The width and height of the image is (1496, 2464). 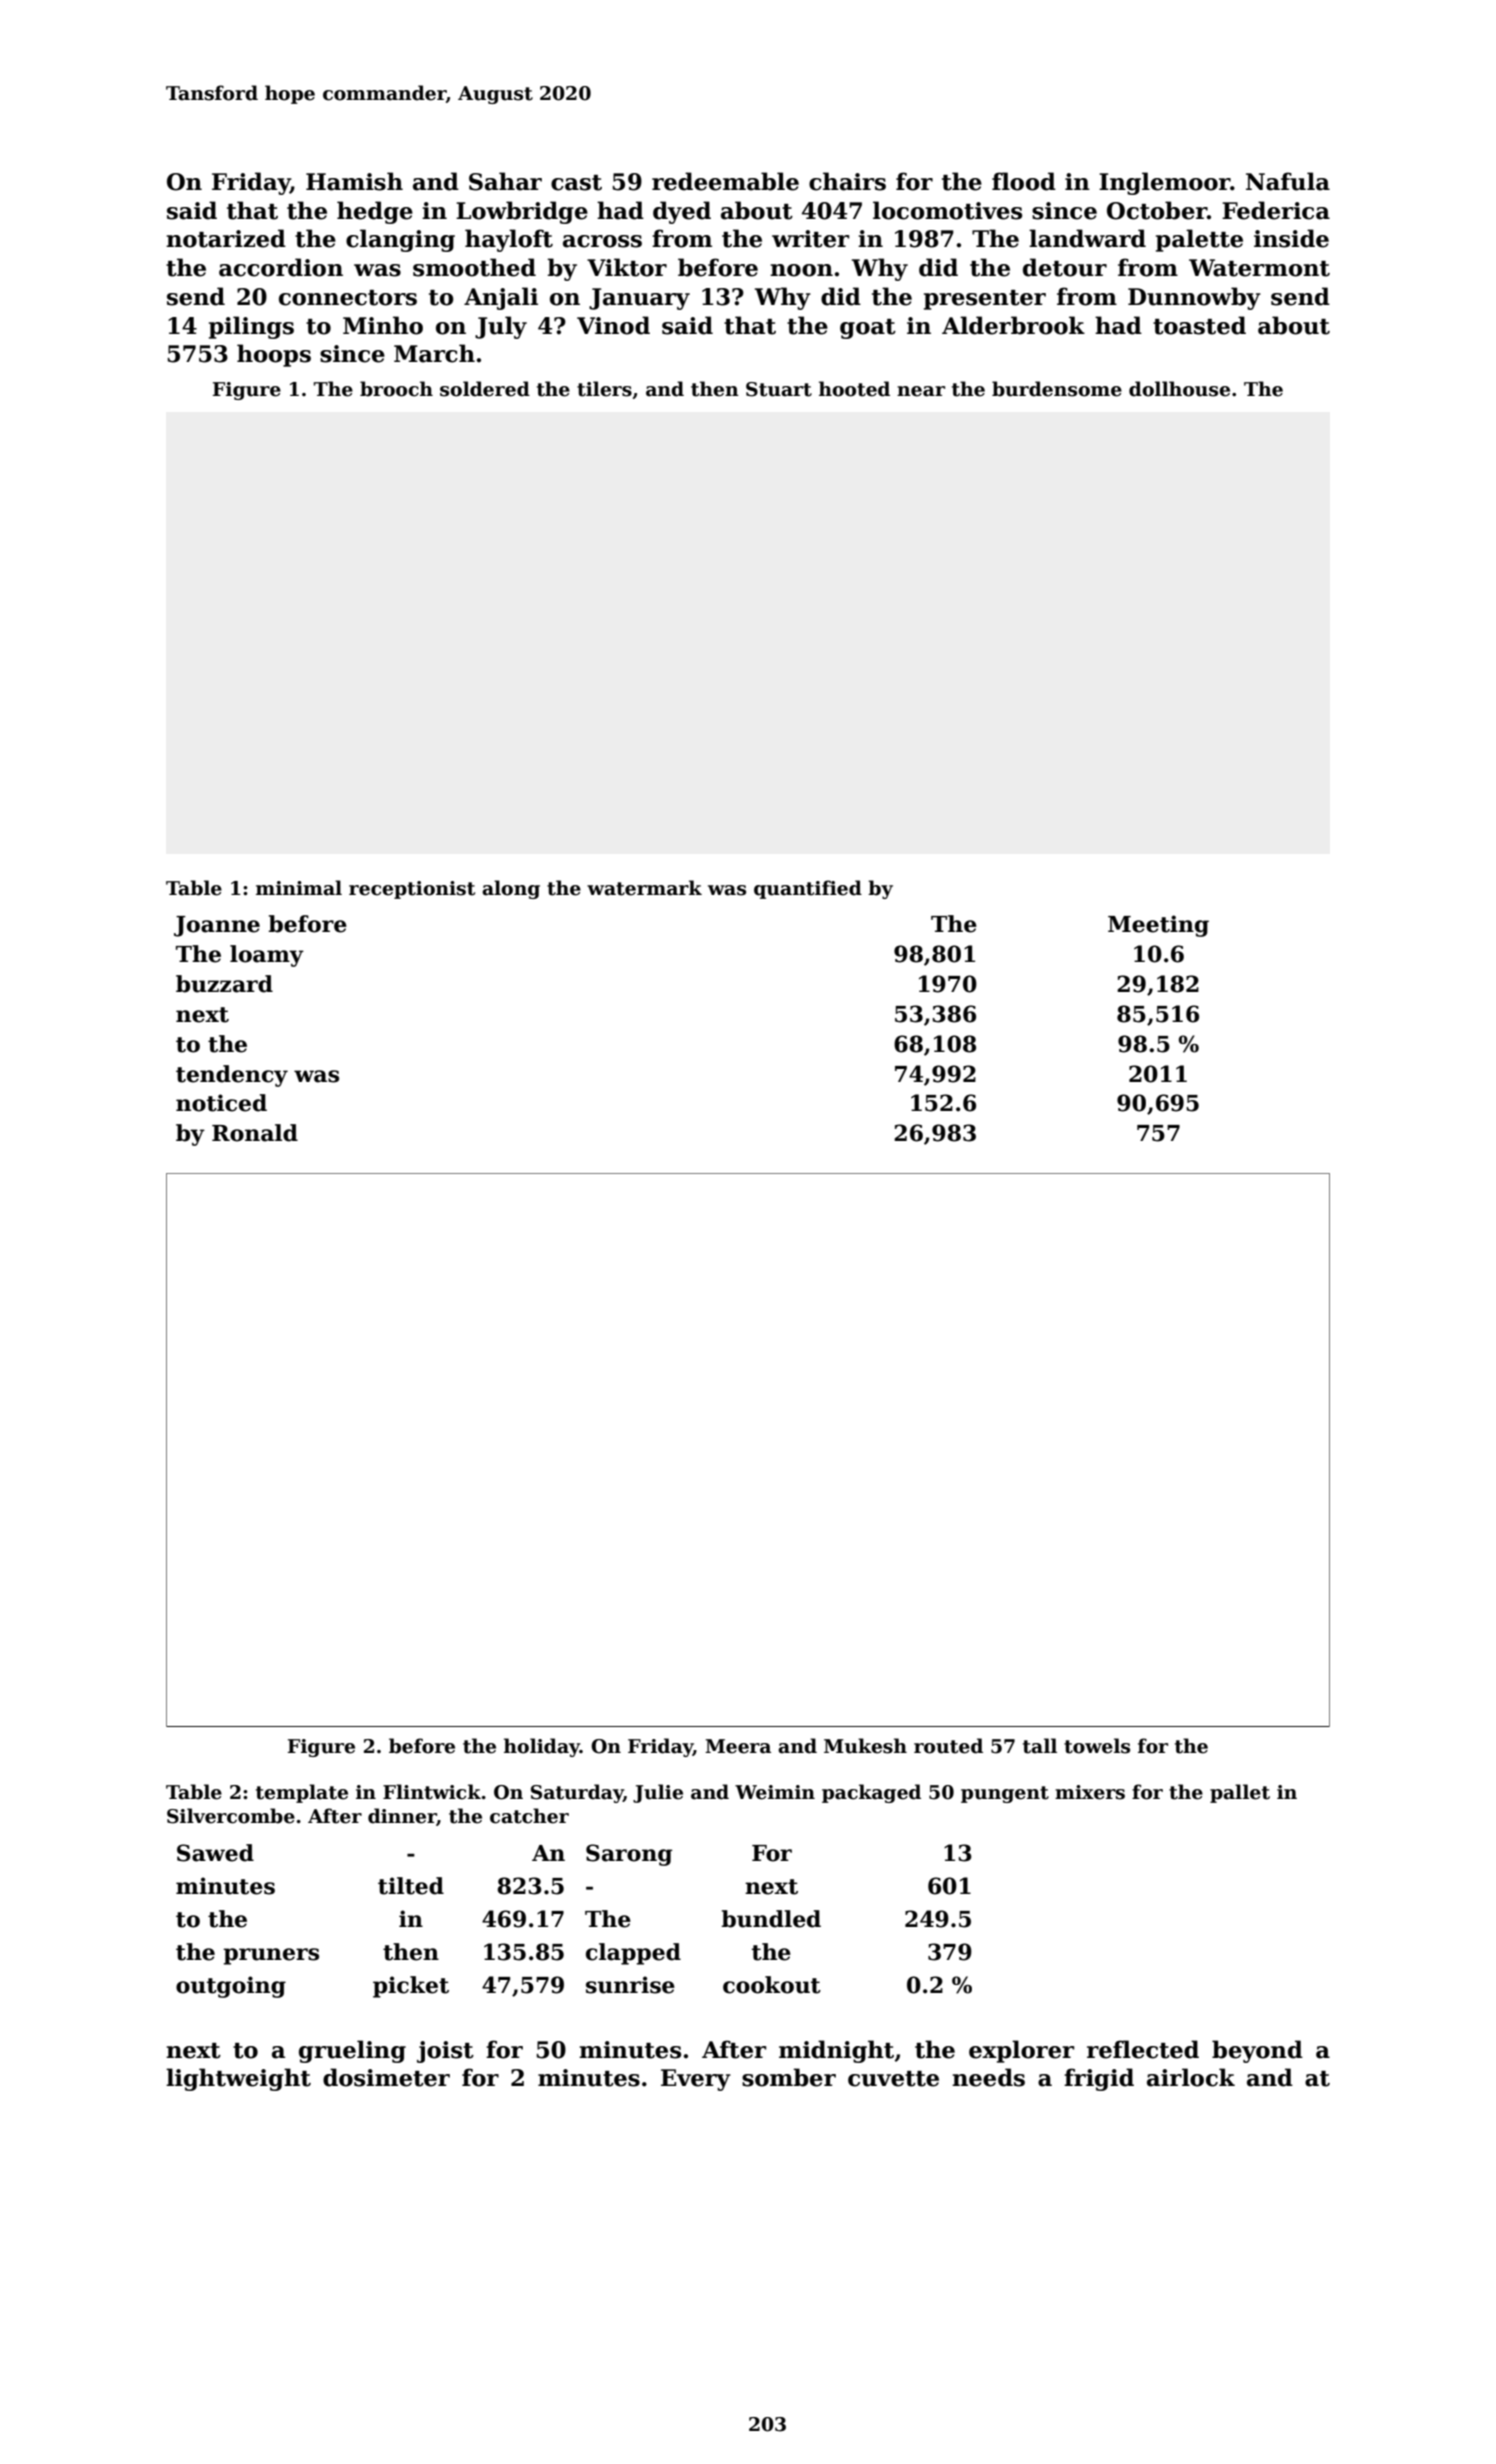 I want to click on Ronald, so click(x=255, y=1133).
